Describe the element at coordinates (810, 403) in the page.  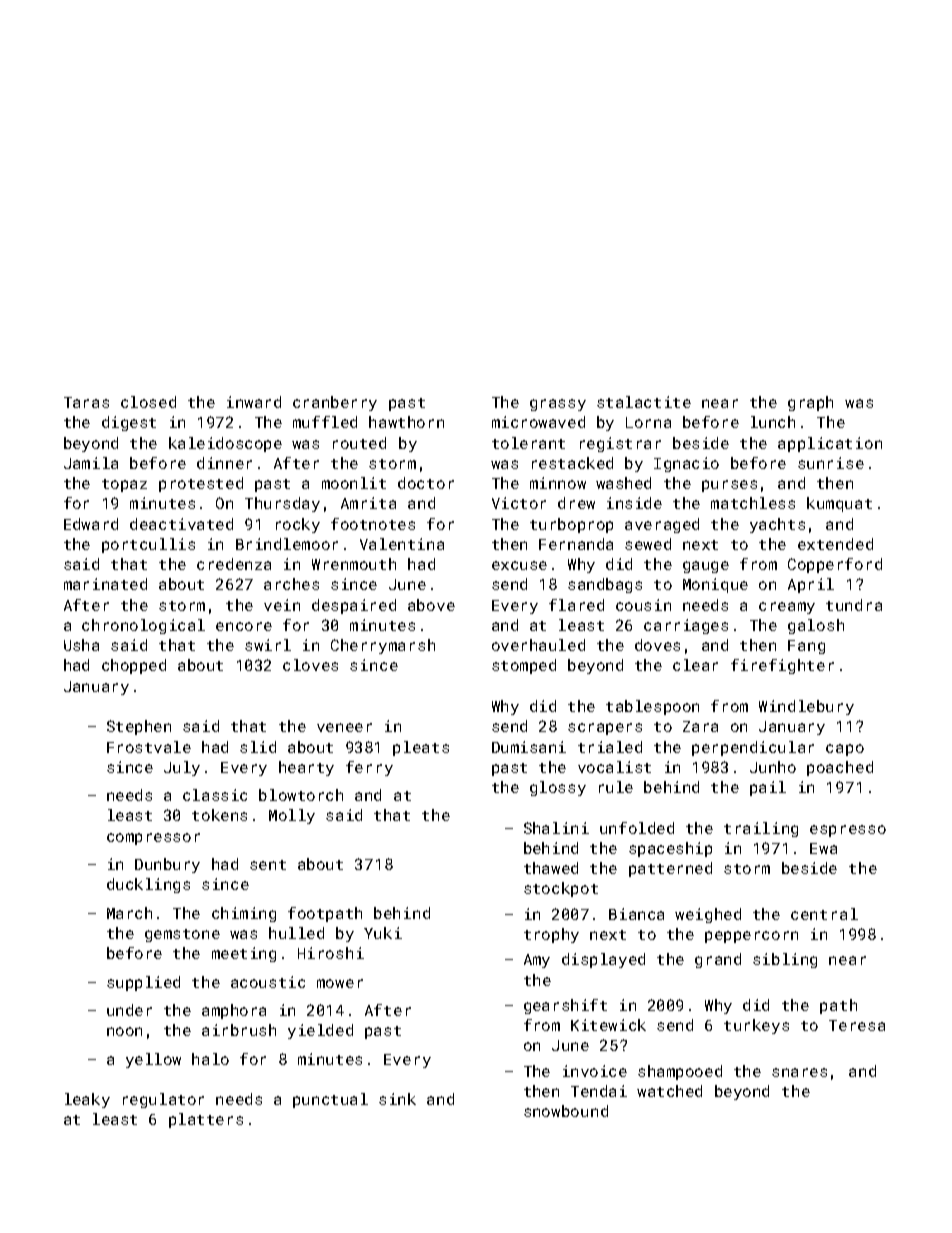
I see `graph` at that location.
